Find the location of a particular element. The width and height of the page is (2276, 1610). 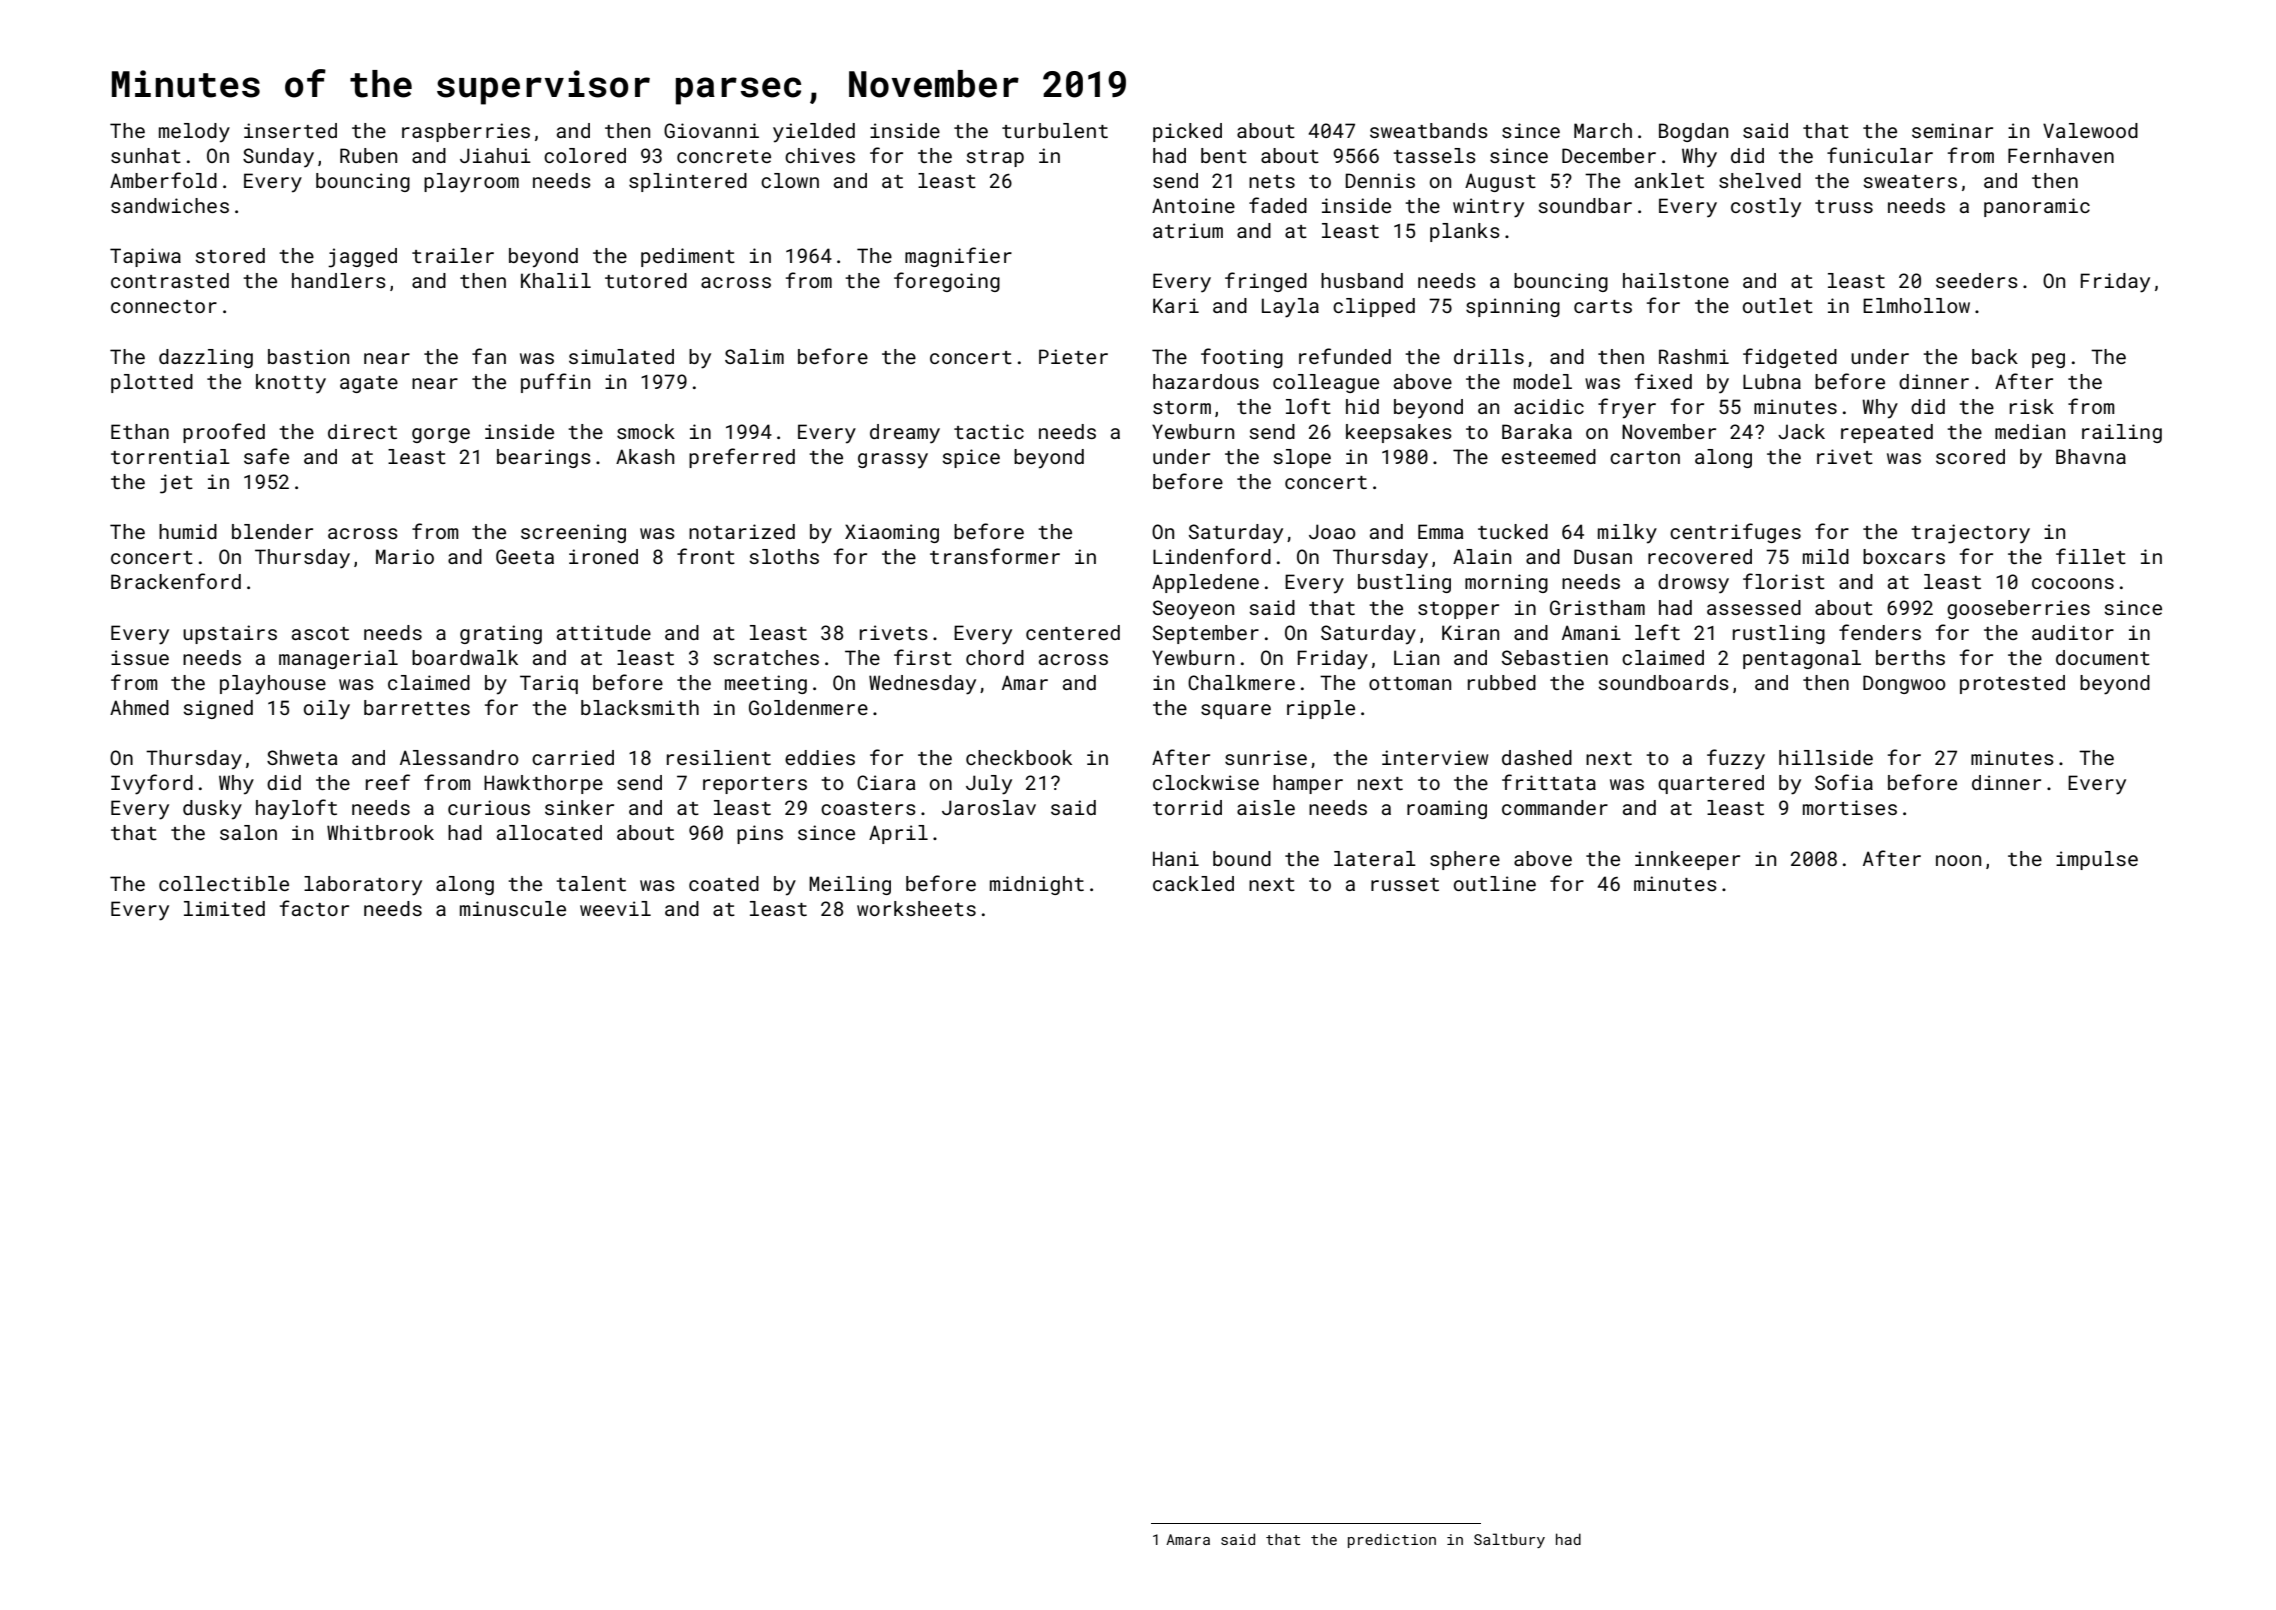

worksheets is located at coordinates (916, 908).
